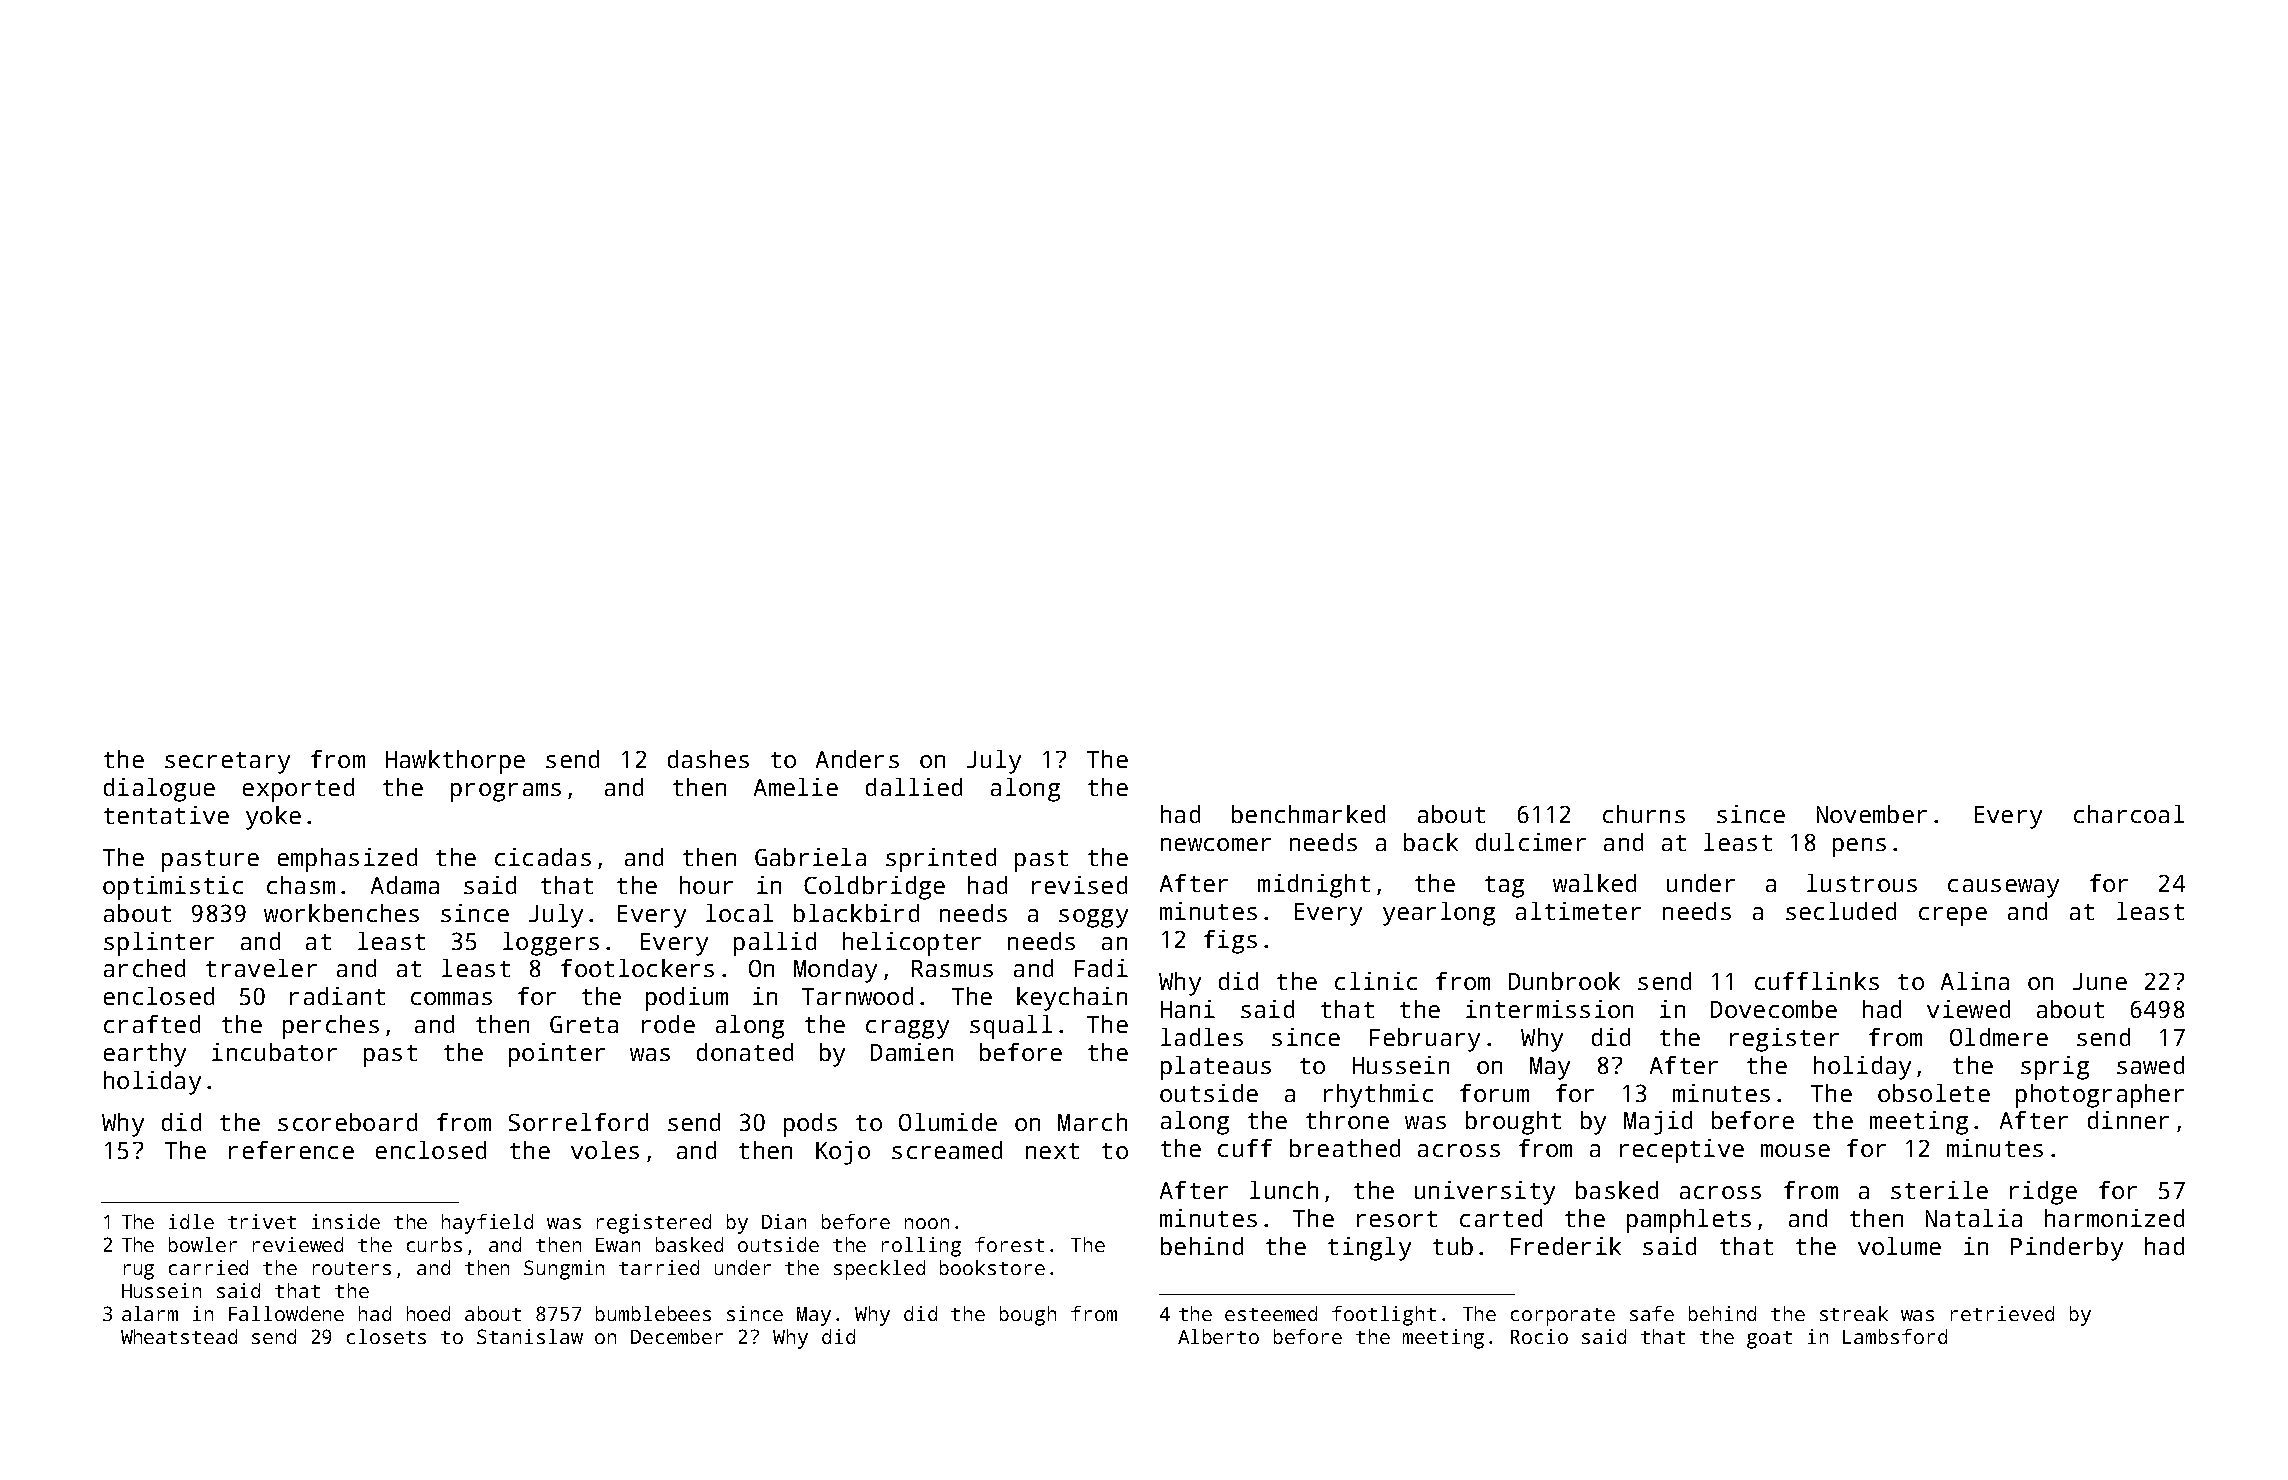 The width and height of the image is (2288, 1480). I want to click on bough, so click(1028, 1316).
